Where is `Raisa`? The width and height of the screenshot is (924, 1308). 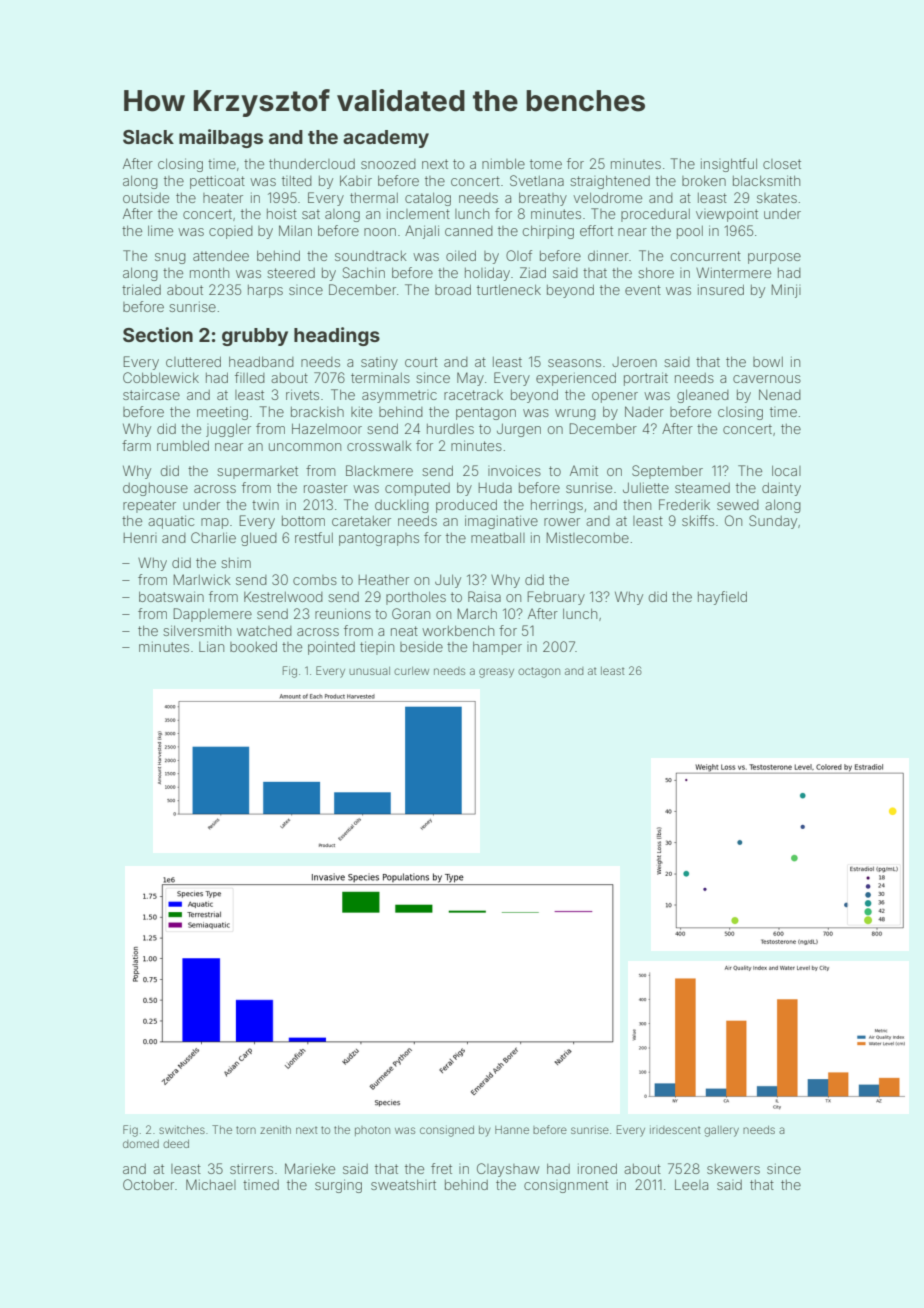 Raisa is located at coordinates (484, 596).
